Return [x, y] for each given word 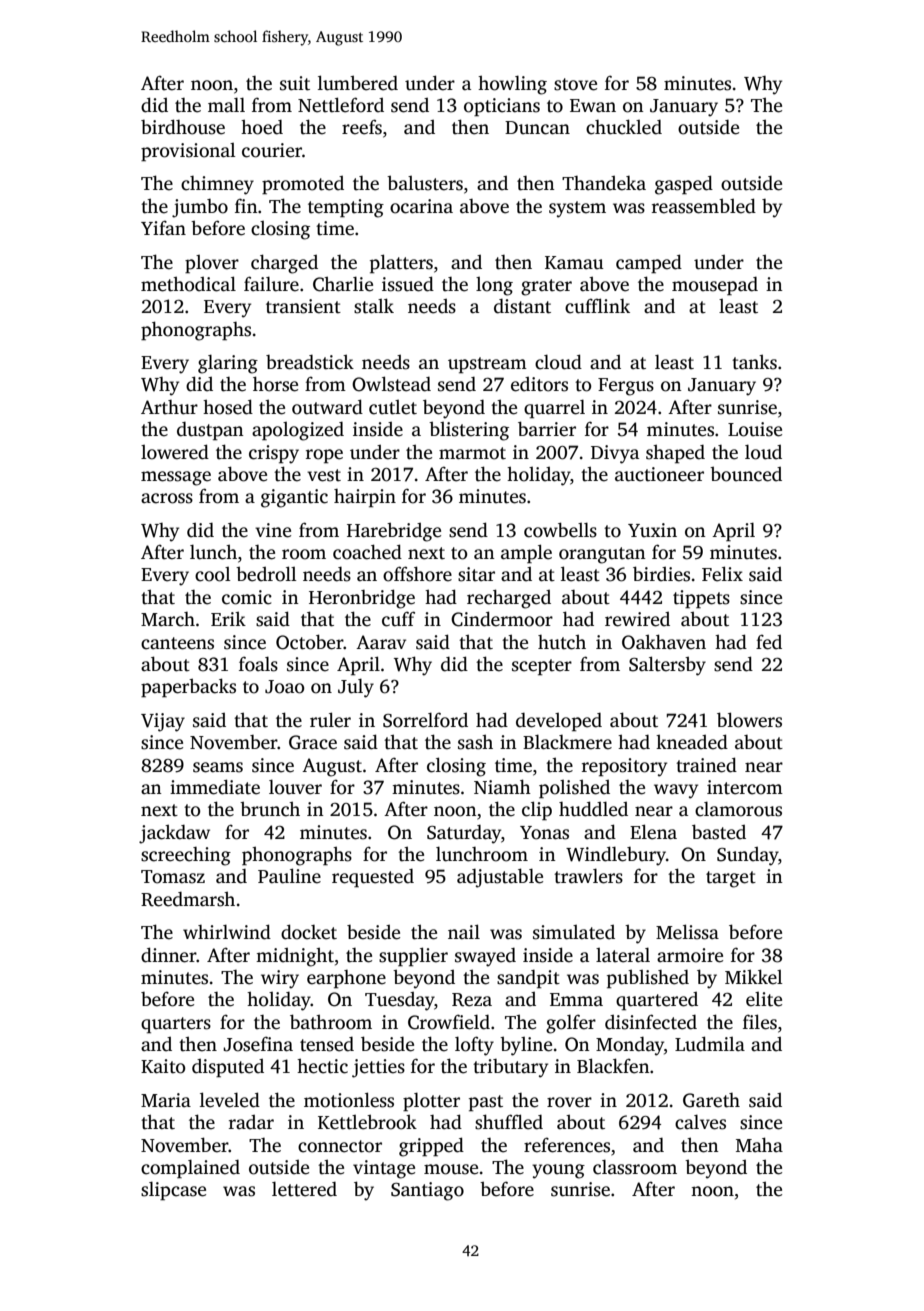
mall [226, 105]
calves [700, 1122]
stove [575, 84]
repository [624, 767]
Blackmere [567, 742]
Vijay [163, 722]
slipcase [173, 1191]
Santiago [427, 1191]
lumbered [358, 83]
